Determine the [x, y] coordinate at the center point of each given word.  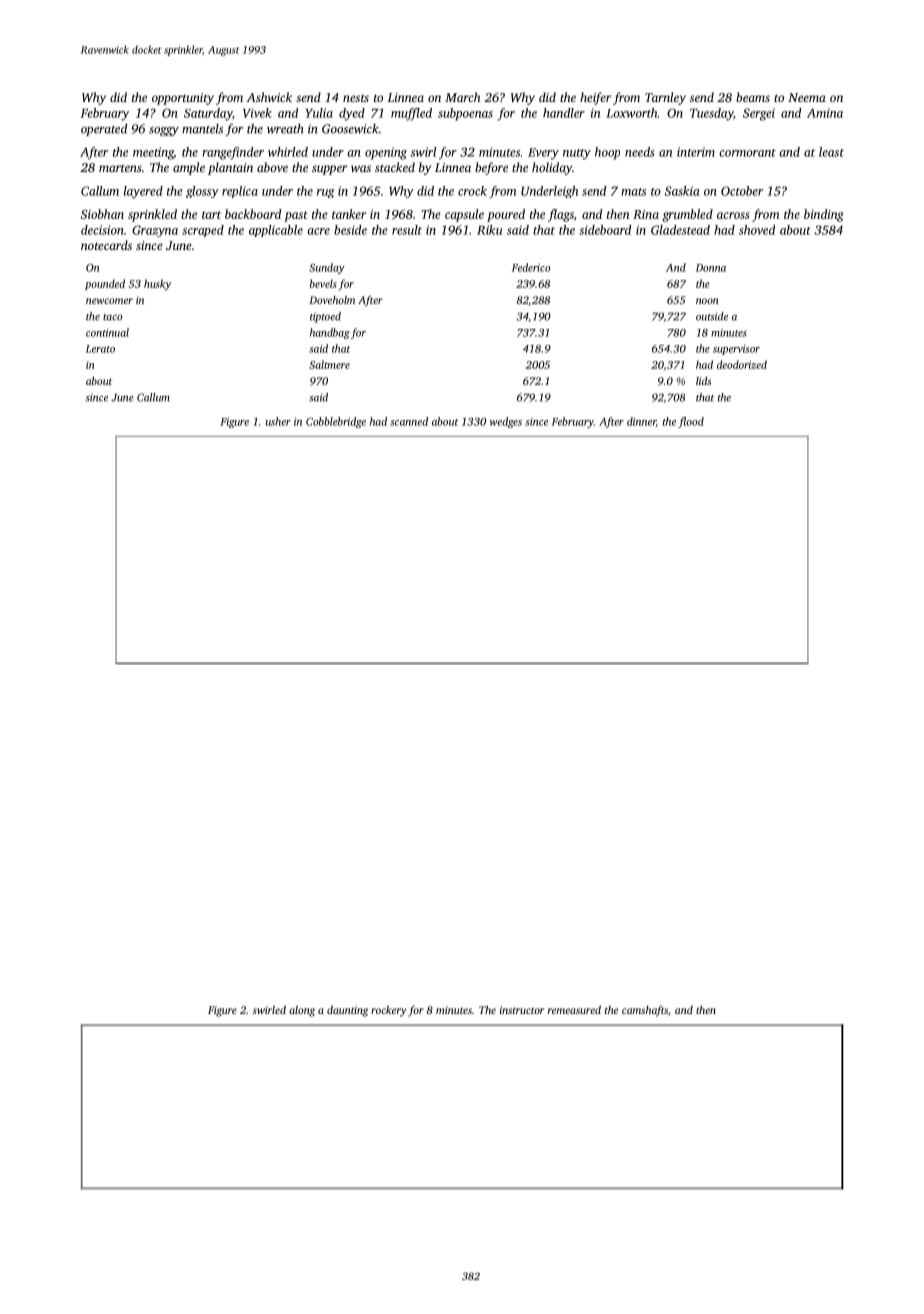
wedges [506, 422]
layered [143, 192]
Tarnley [665, 98]
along [302, 1011]
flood [691, 422]
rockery [388, 1011]
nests [356, 98]
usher [278, 421]
